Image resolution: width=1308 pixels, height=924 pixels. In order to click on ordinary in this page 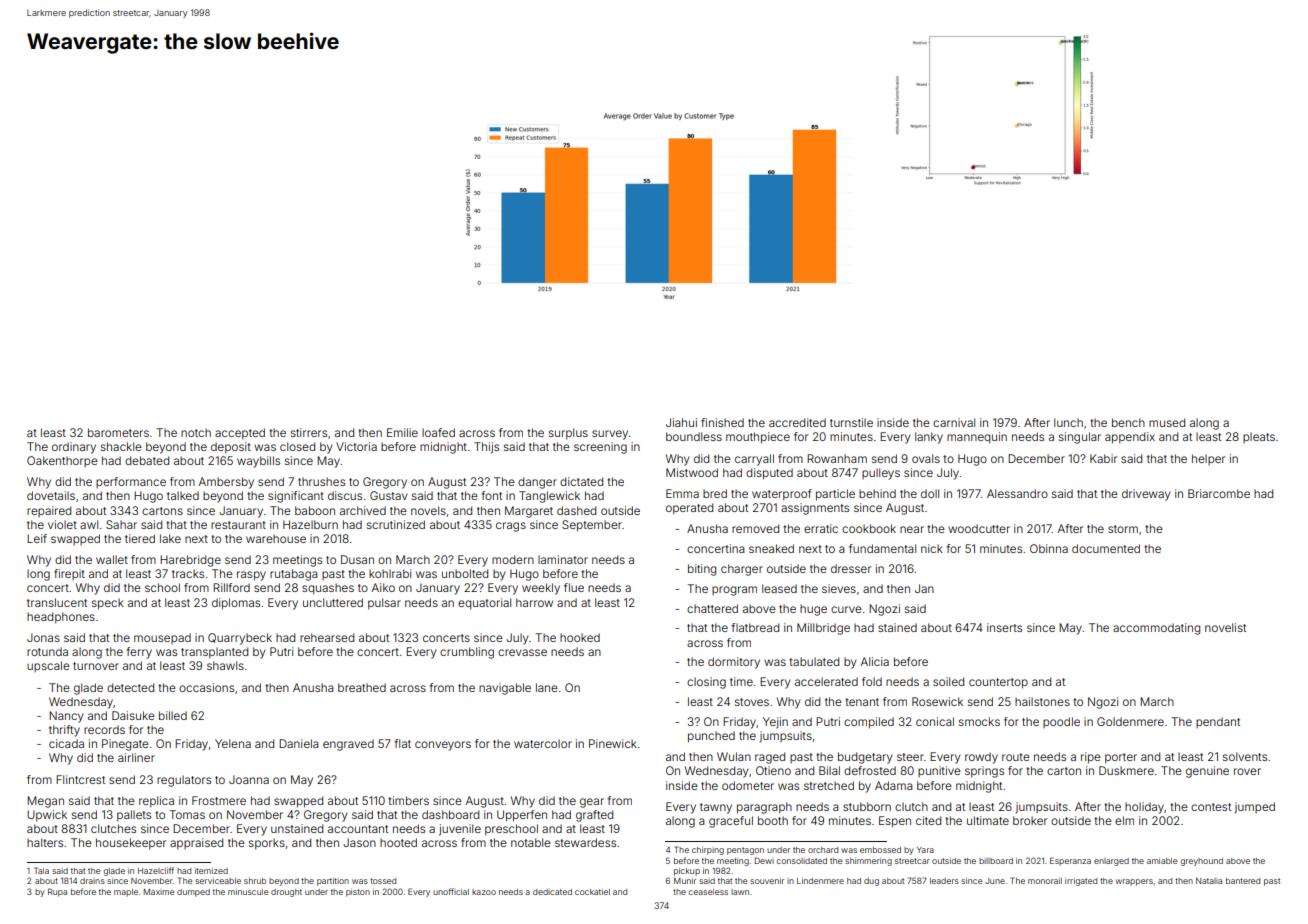, I will do `click(74, 448)`.
